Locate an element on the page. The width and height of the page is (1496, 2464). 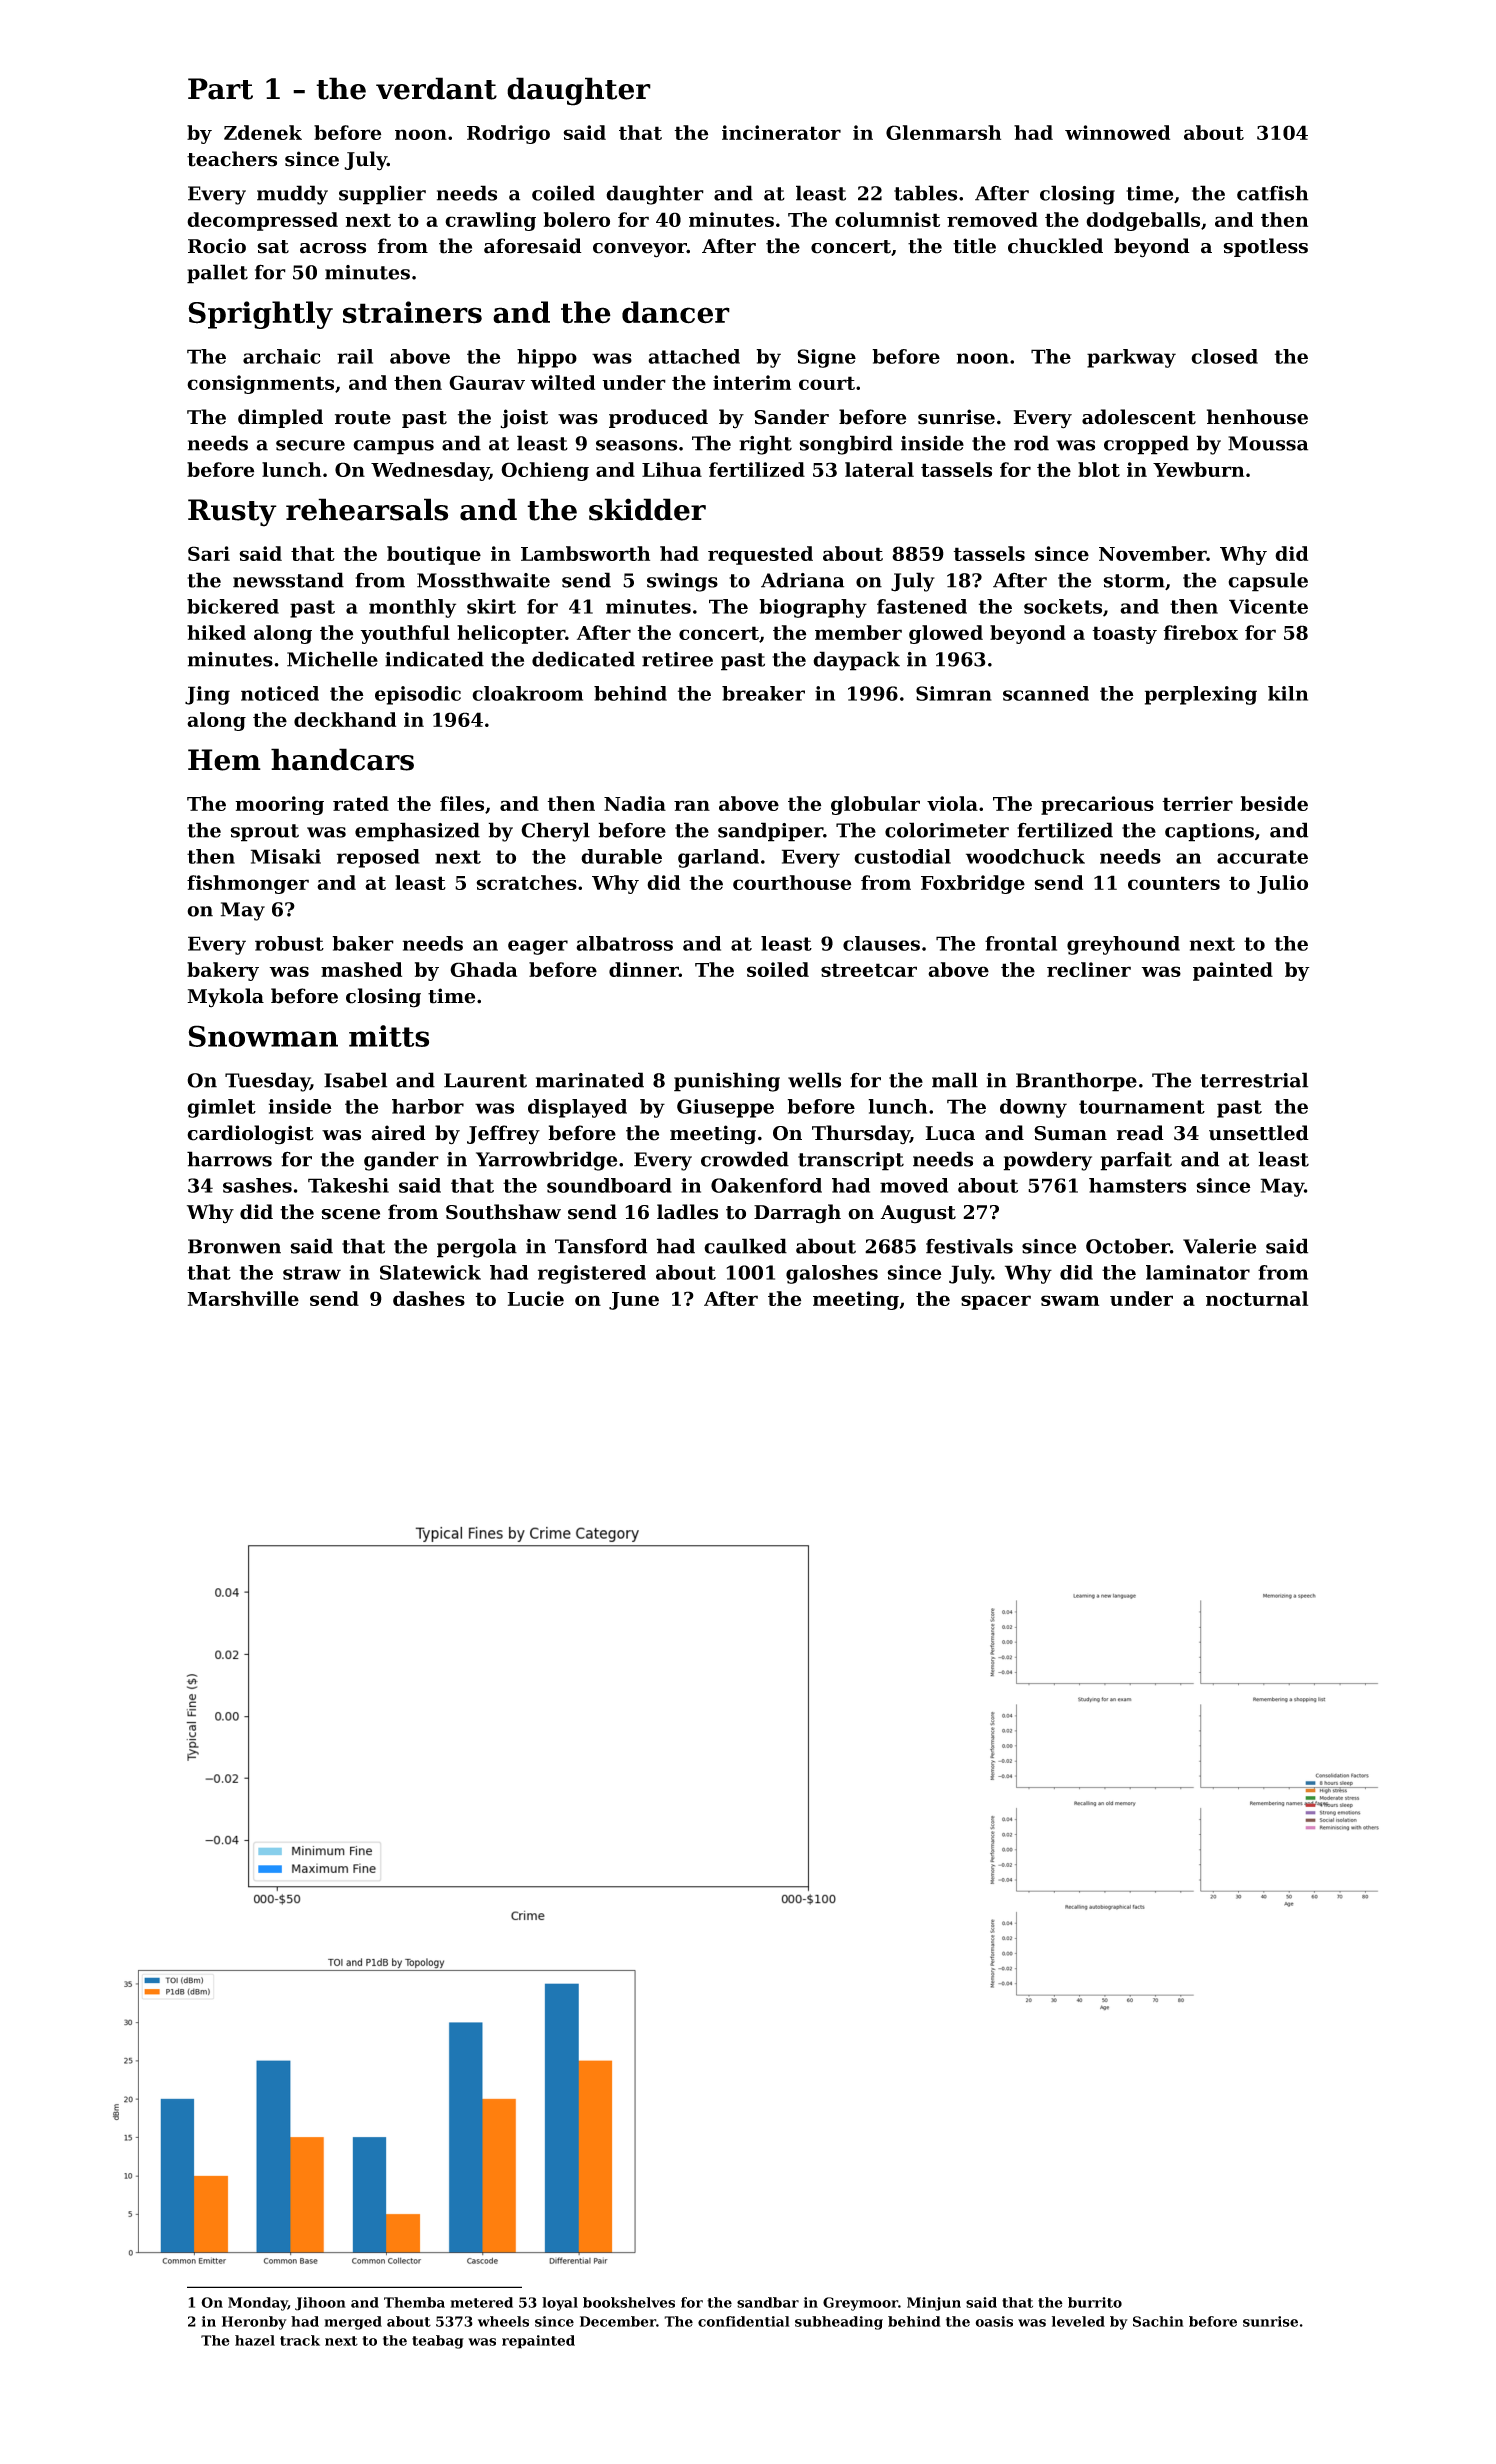
dodgeballs is located at coordinates (1143, 221).
